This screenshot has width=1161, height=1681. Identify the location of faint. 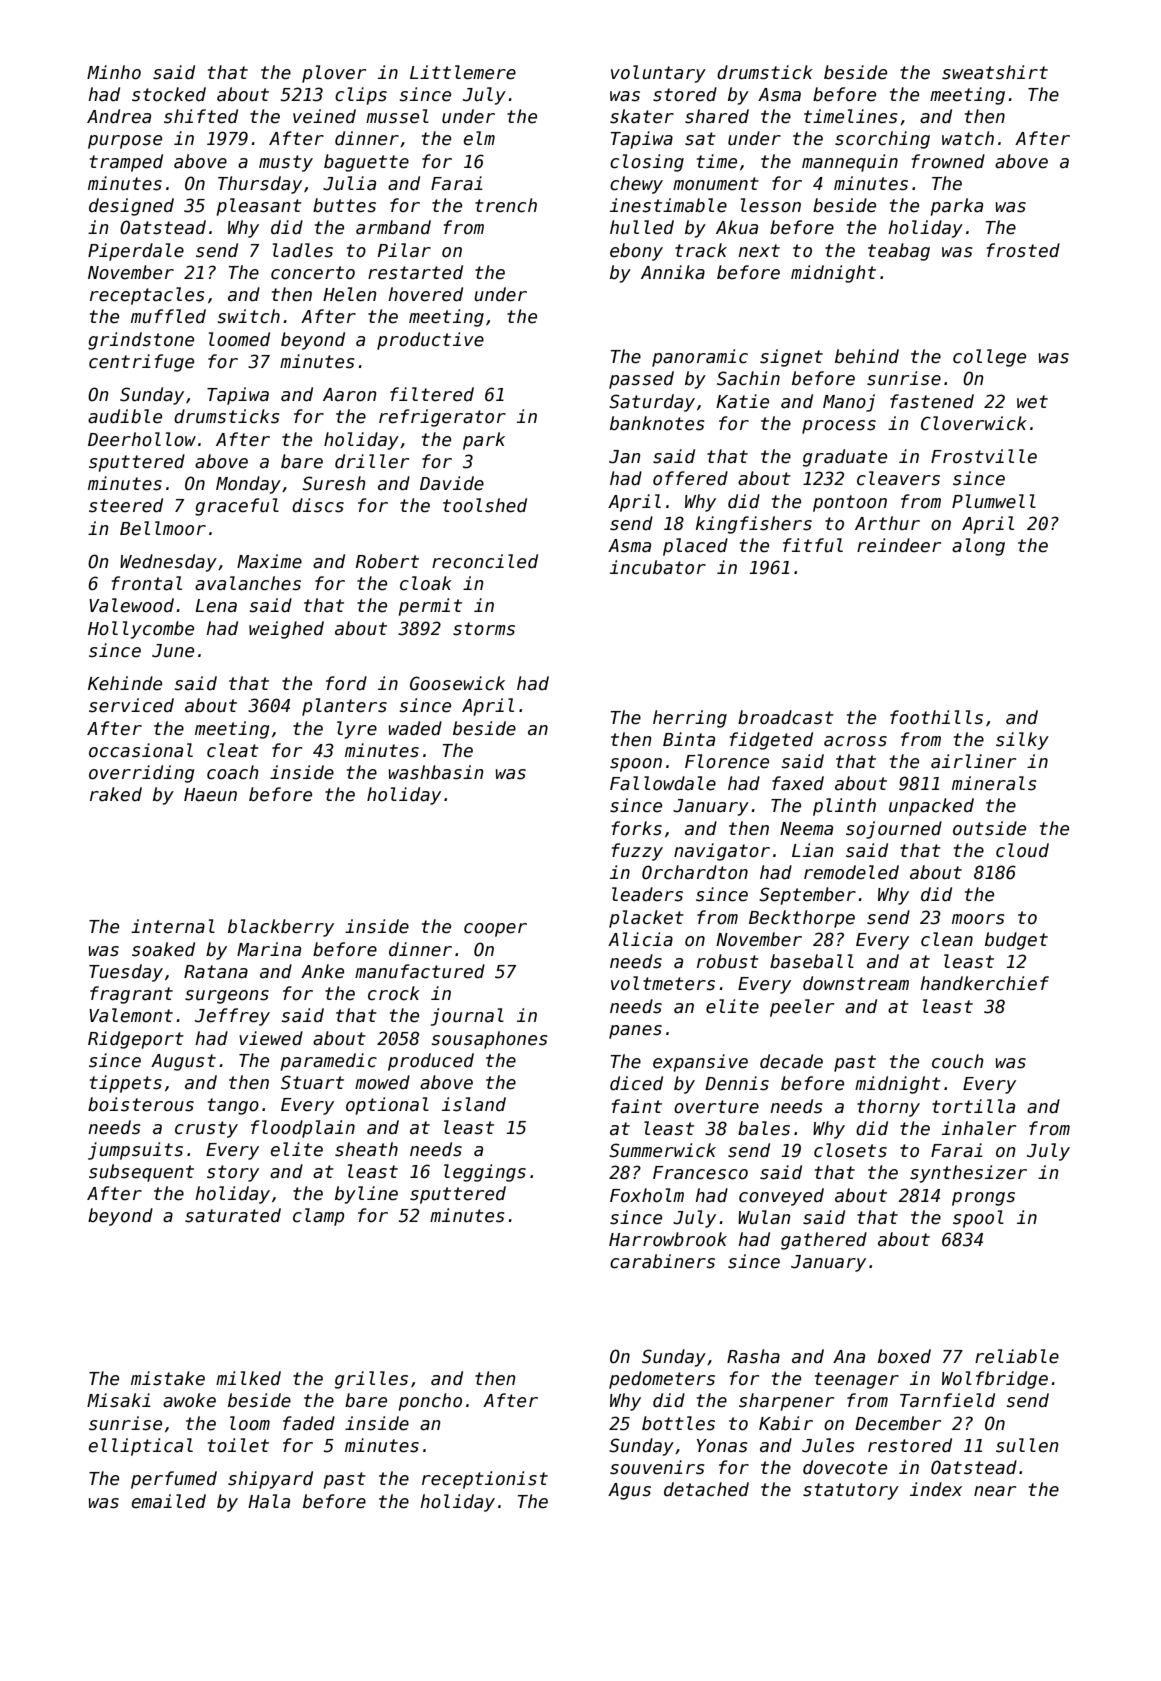
(637, 1106).
